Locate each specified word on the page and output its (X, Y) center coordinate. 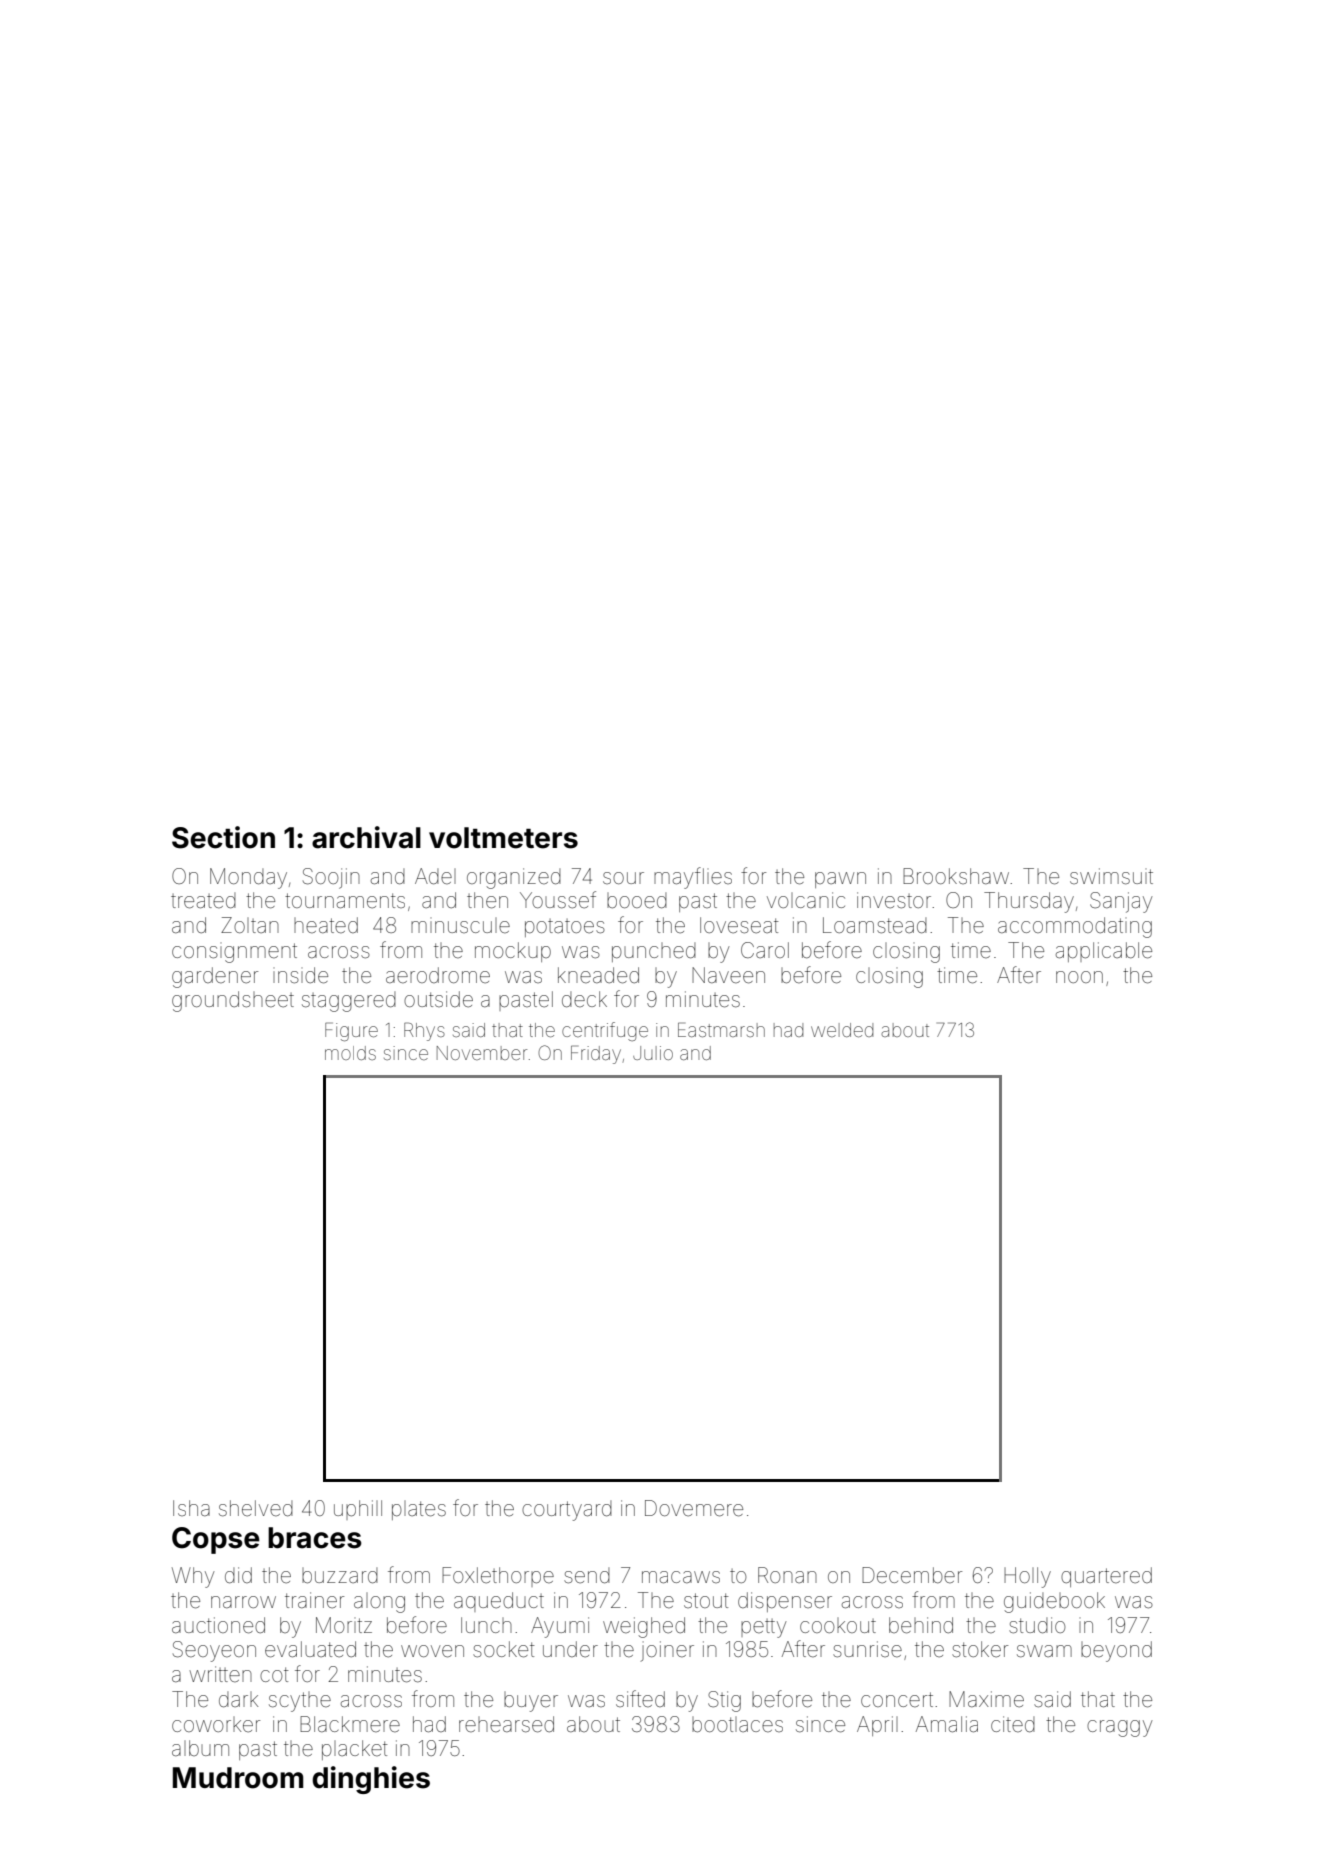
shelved (256, 1508)
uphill (358, 1510)
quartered (1106, 1577)
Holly (1027, 1577)
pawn (840, 880)
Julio (653, 1053)
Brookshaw (956, 876)
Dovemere (694, 1508)
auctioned (218, 1625)
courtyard (567, 1511)
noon (1079, 977)
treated (203, 901)
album (200, 1748)
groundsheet (233, 1001)
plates (419, 1510)
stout (706, 1600)
